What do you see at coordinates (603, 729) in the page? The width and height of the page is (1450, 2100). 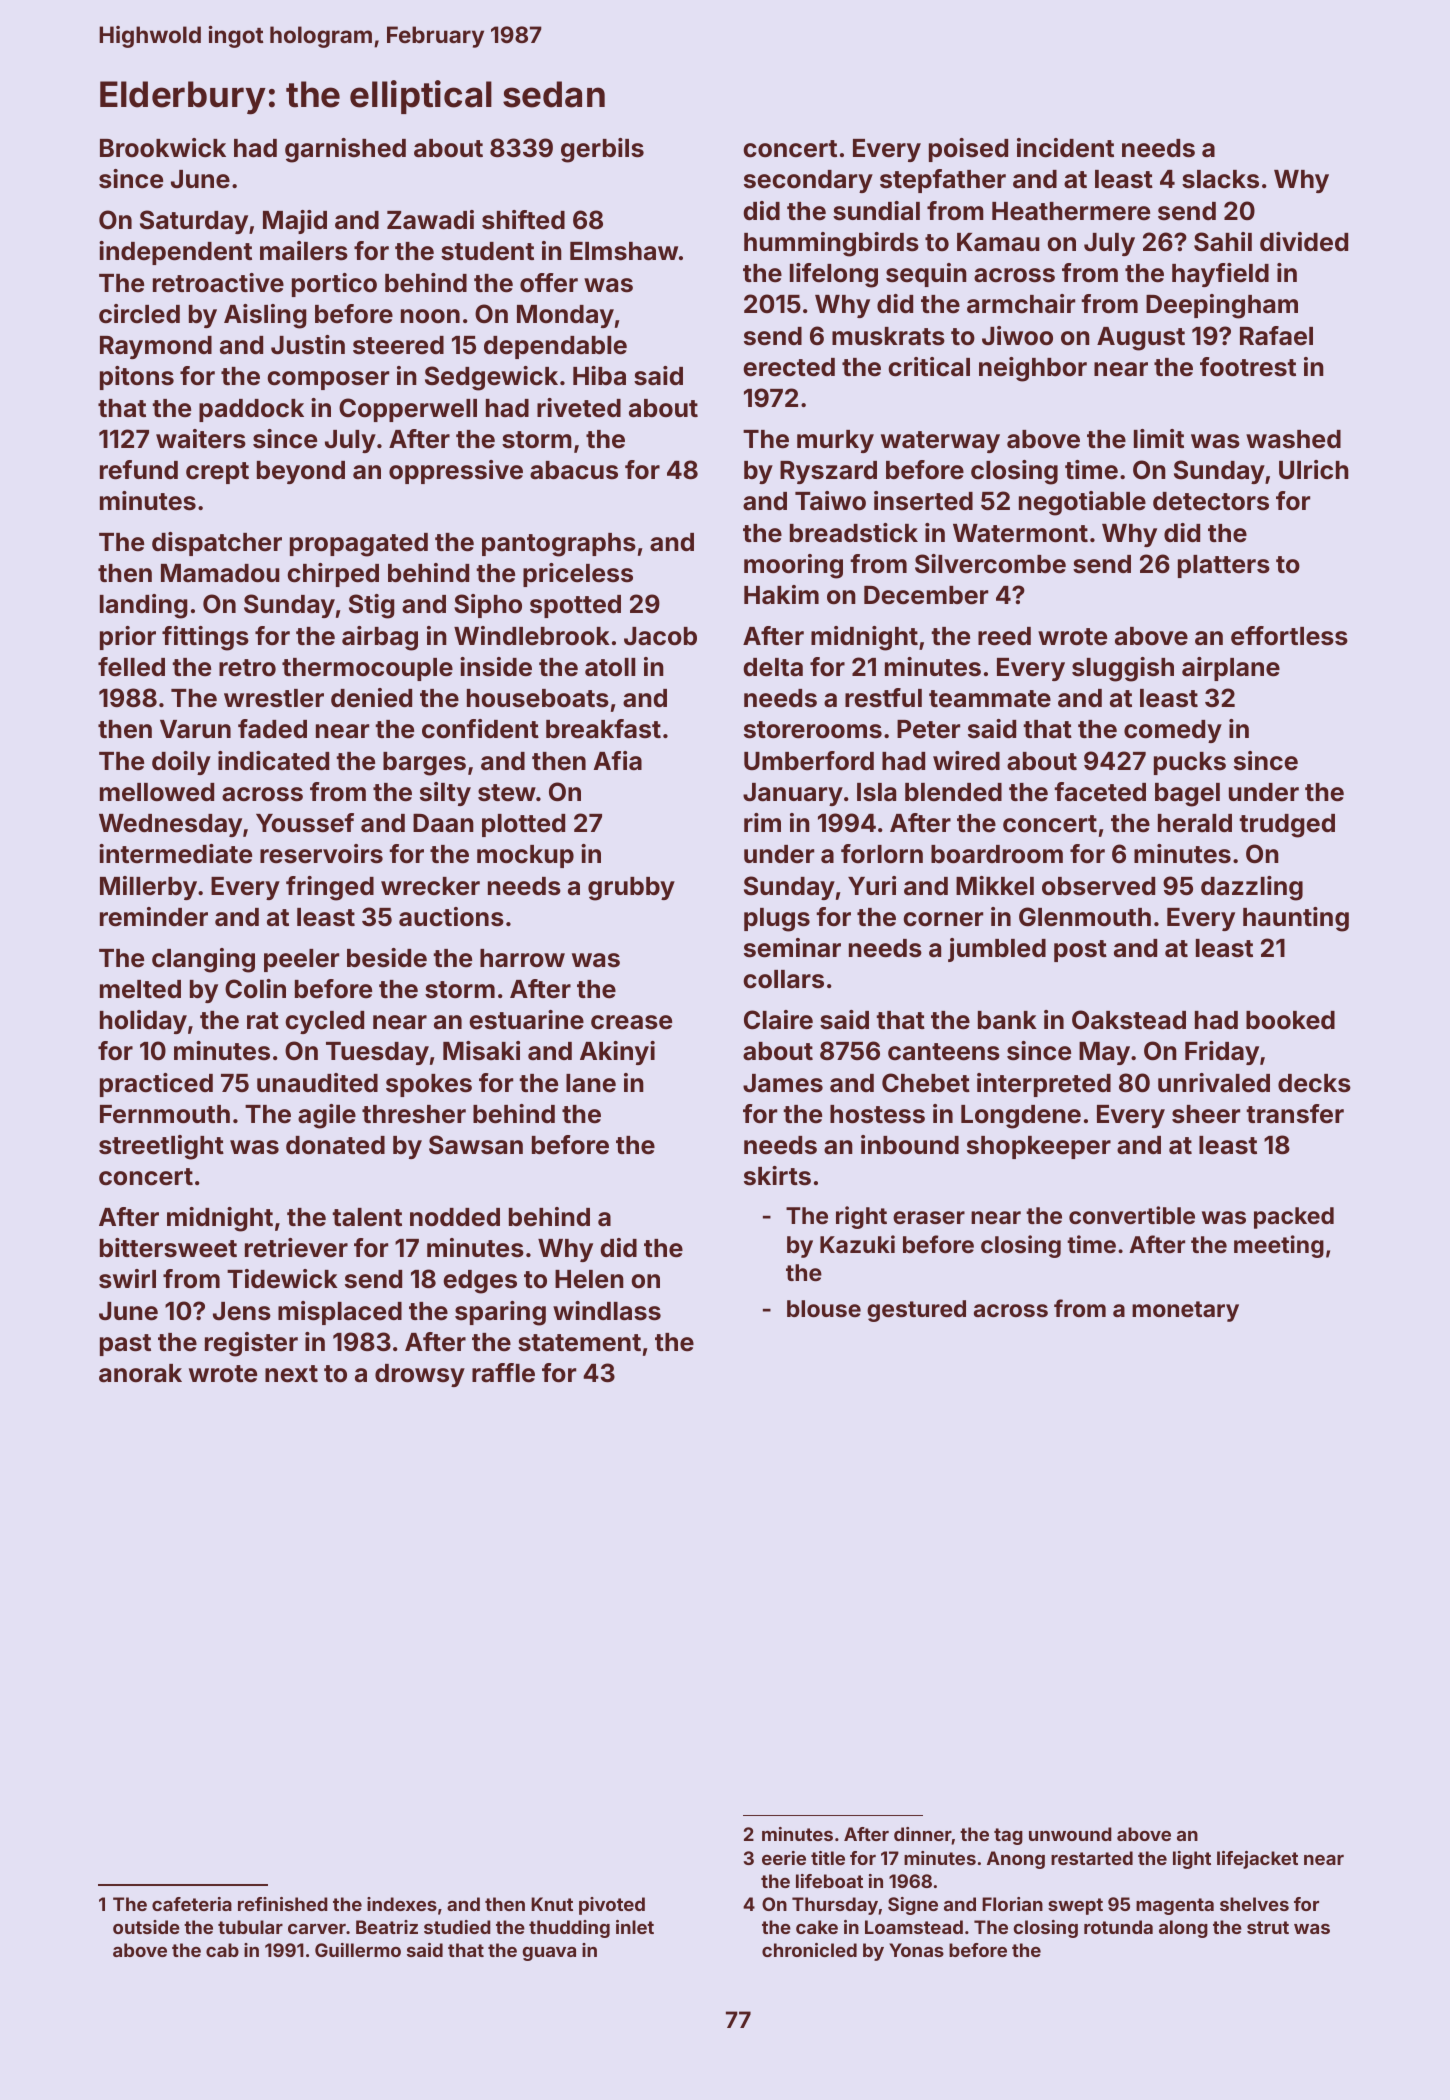 I see `breakfast` at bounding box center [603, 729].
